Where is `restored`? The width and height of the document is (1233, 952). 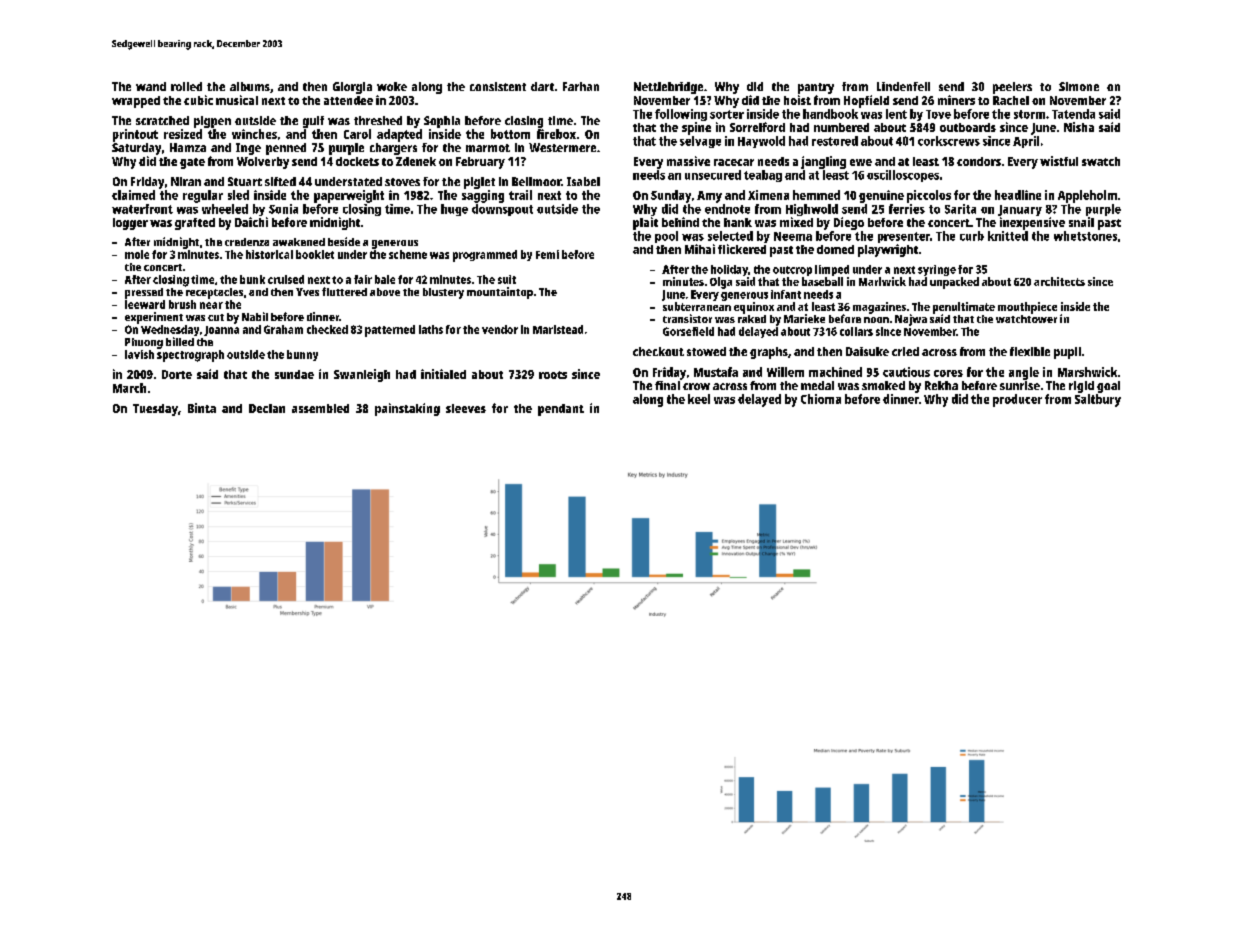
restored is located at coordinates (835, 141).
